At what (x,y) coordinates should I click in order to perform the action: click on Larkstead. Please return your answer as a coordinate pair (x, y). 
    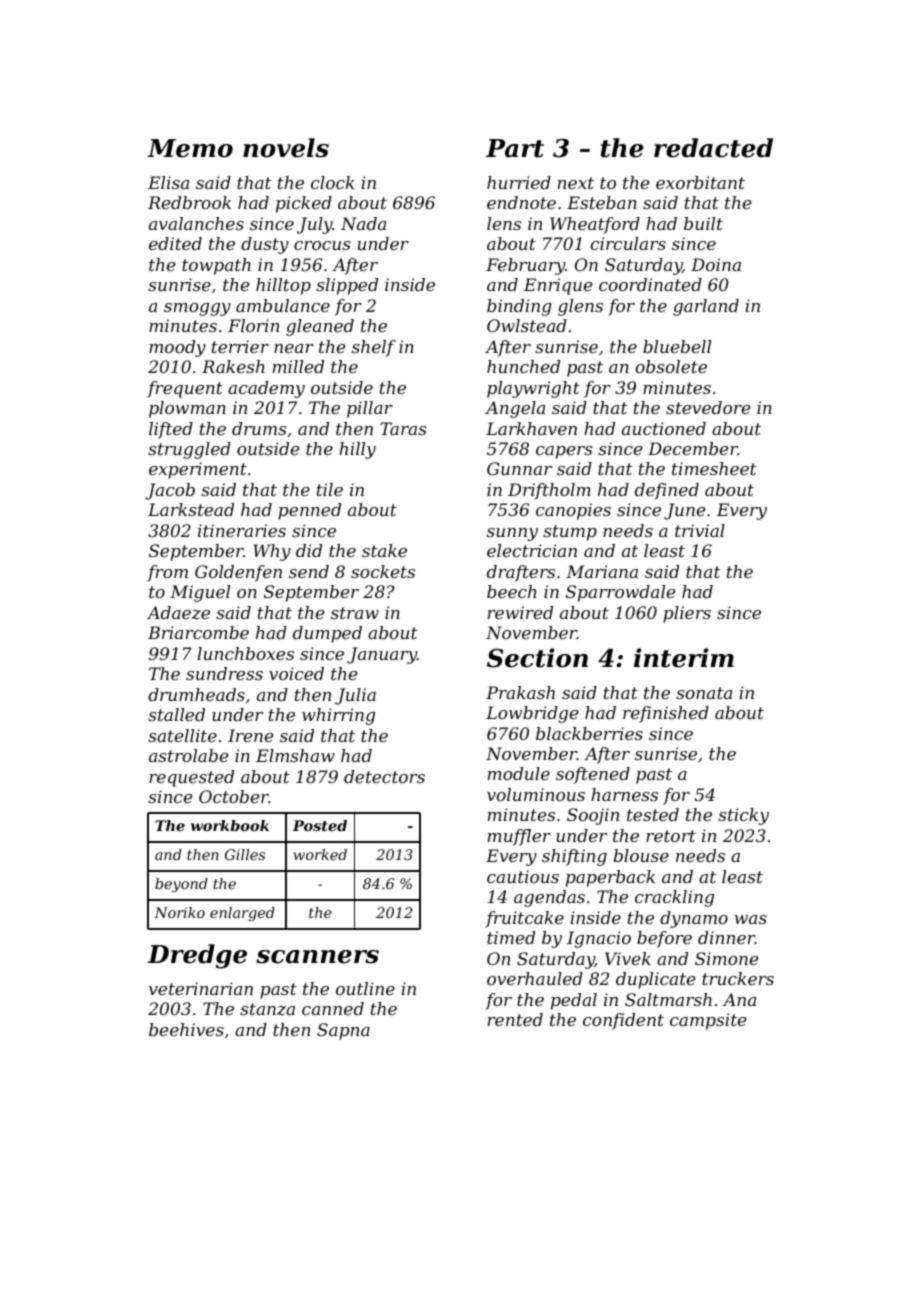
    Looking at the image, I should click on (191, 509).
